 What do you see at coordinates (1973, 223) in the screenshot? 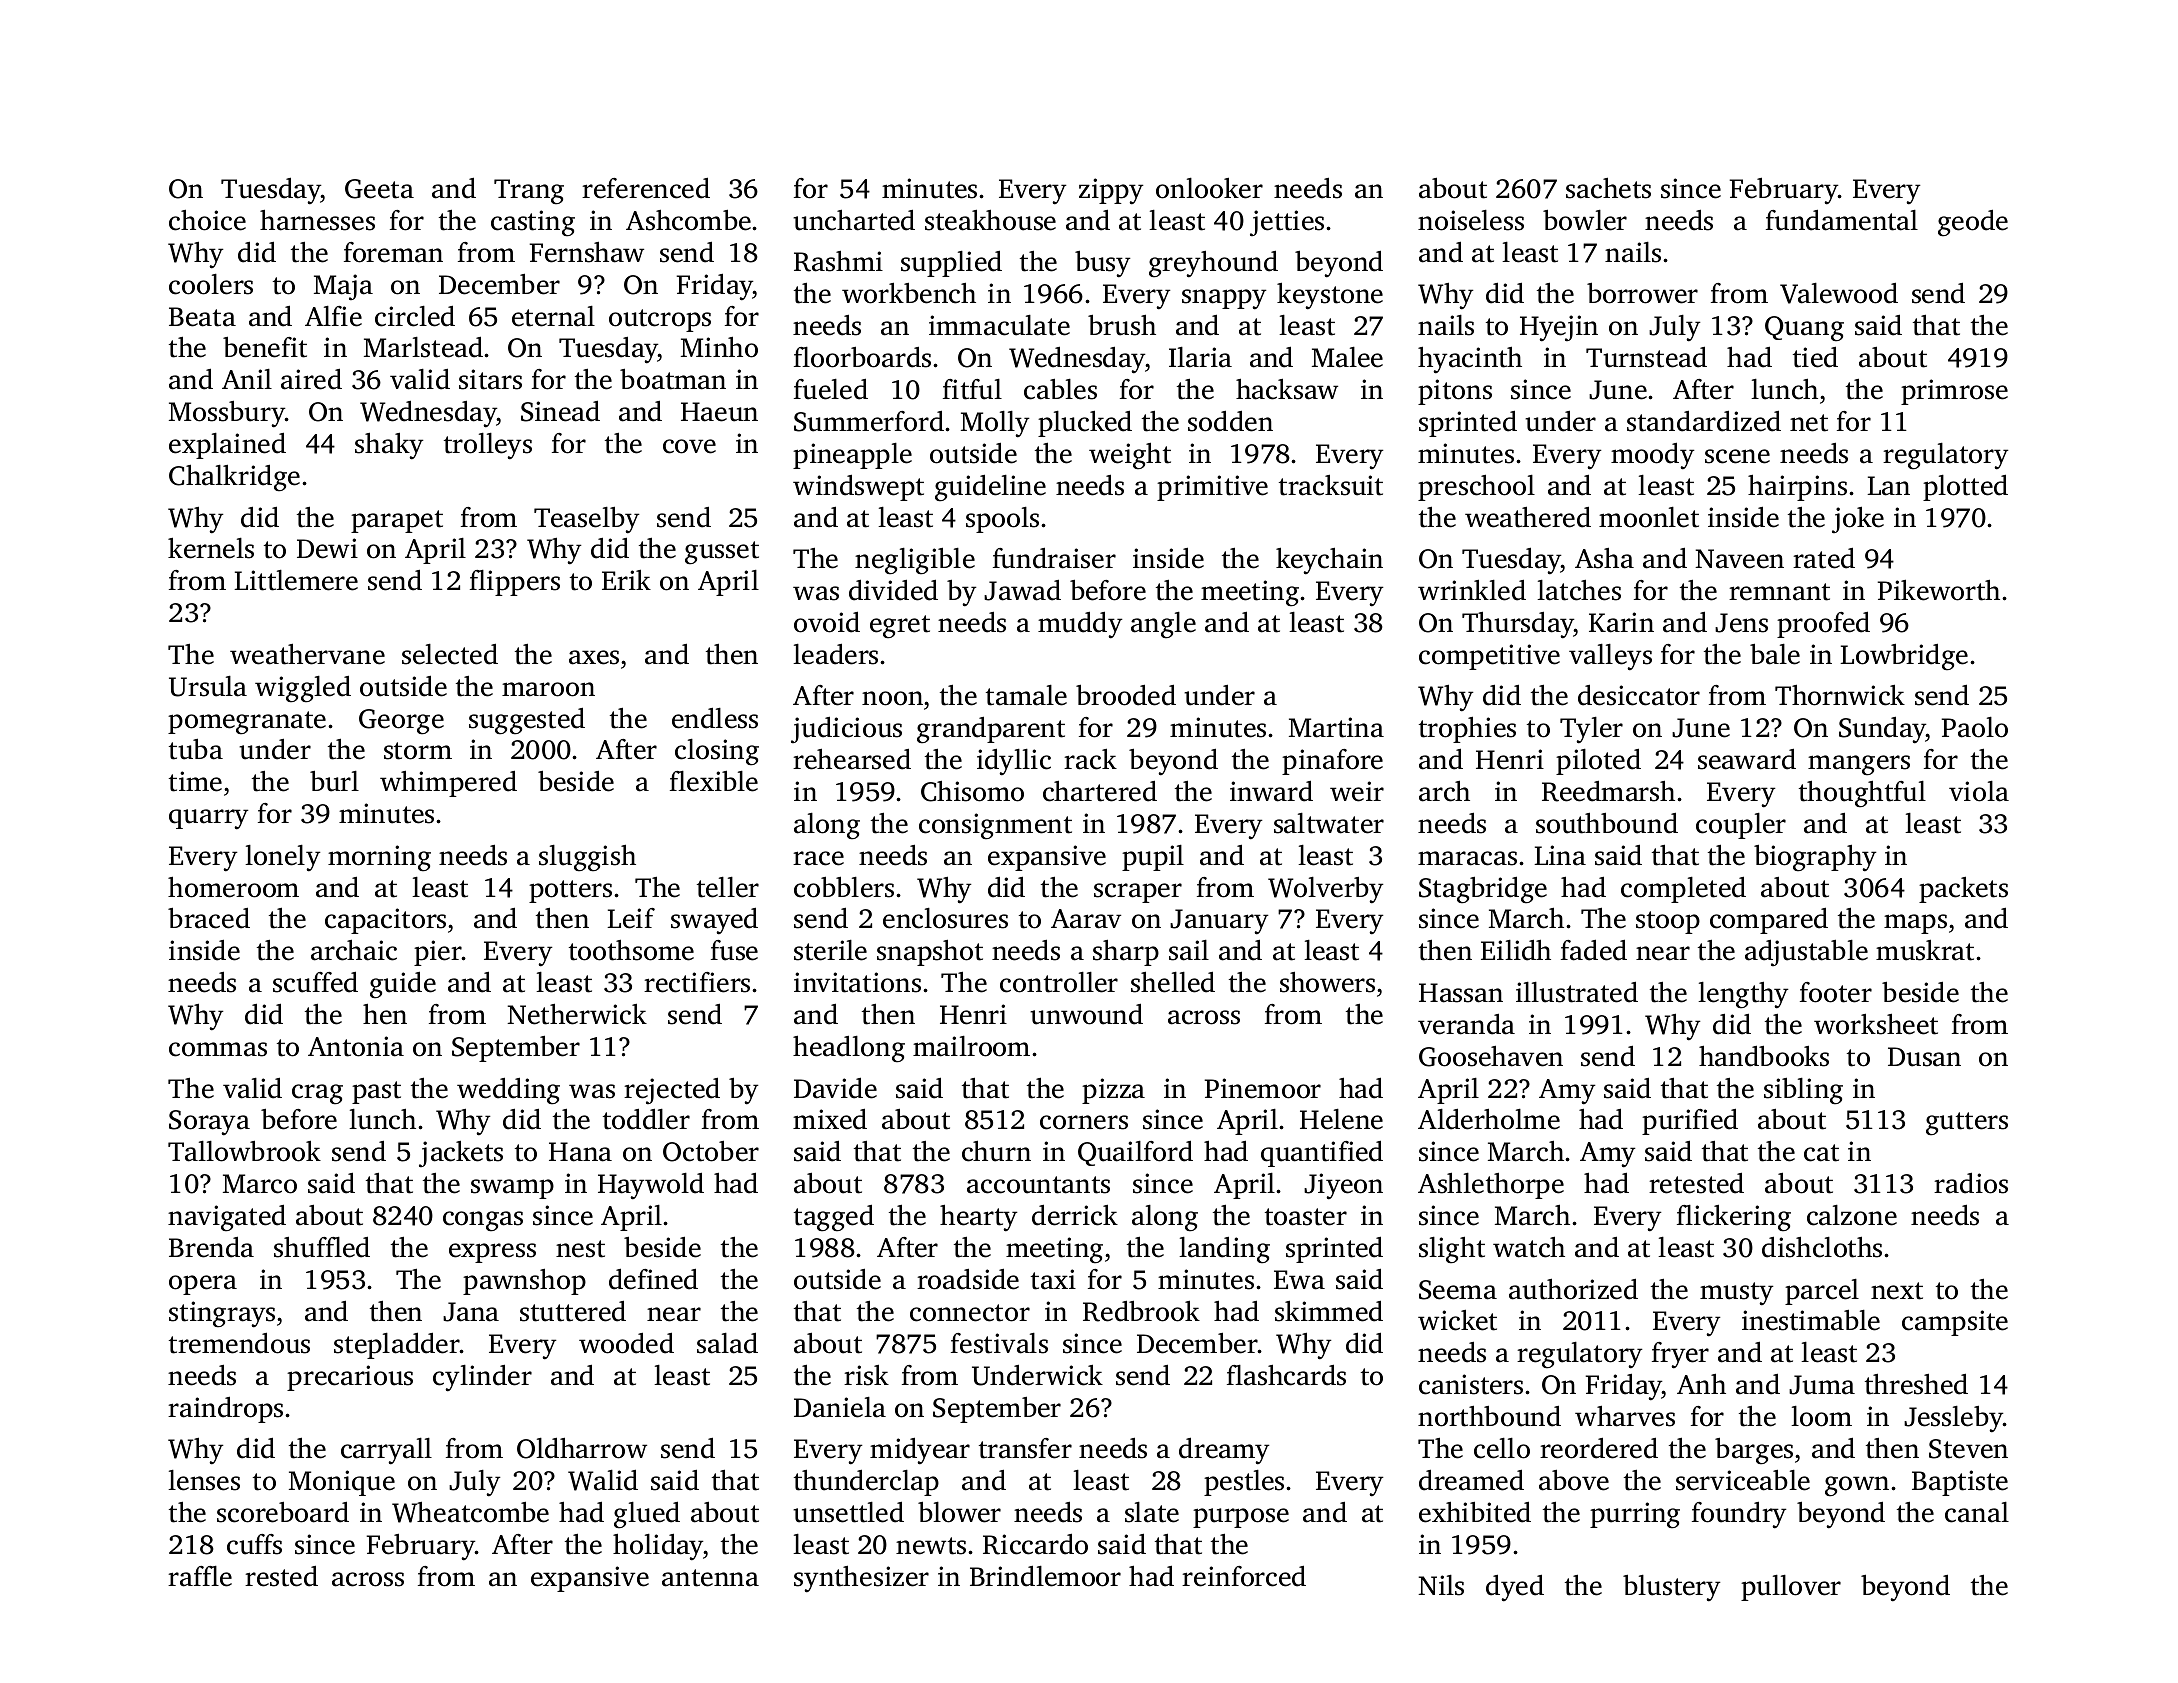
I see `geode` at bounding box center [1973, 223].
